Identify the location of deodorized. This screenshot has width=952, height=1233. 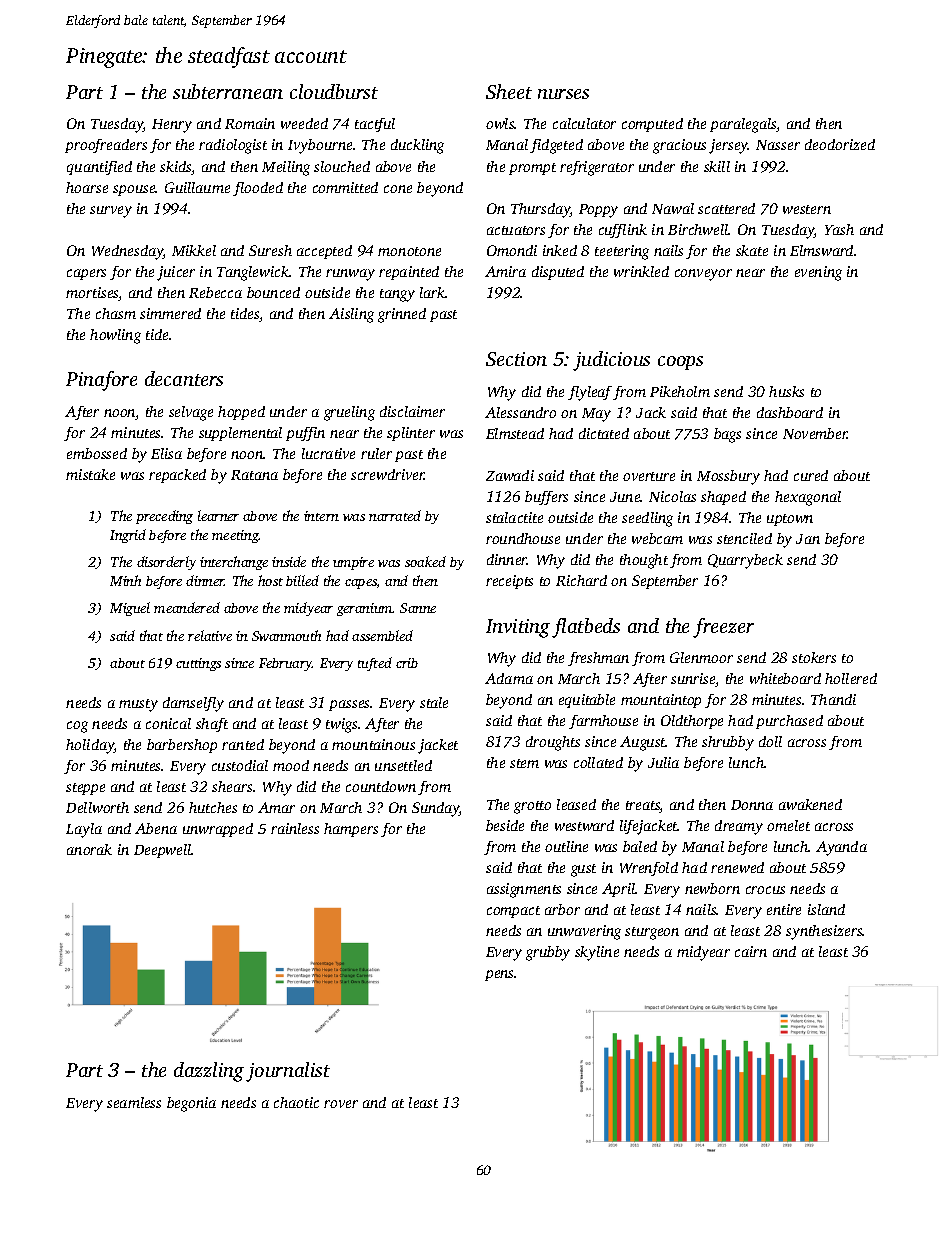
(840, 144).
